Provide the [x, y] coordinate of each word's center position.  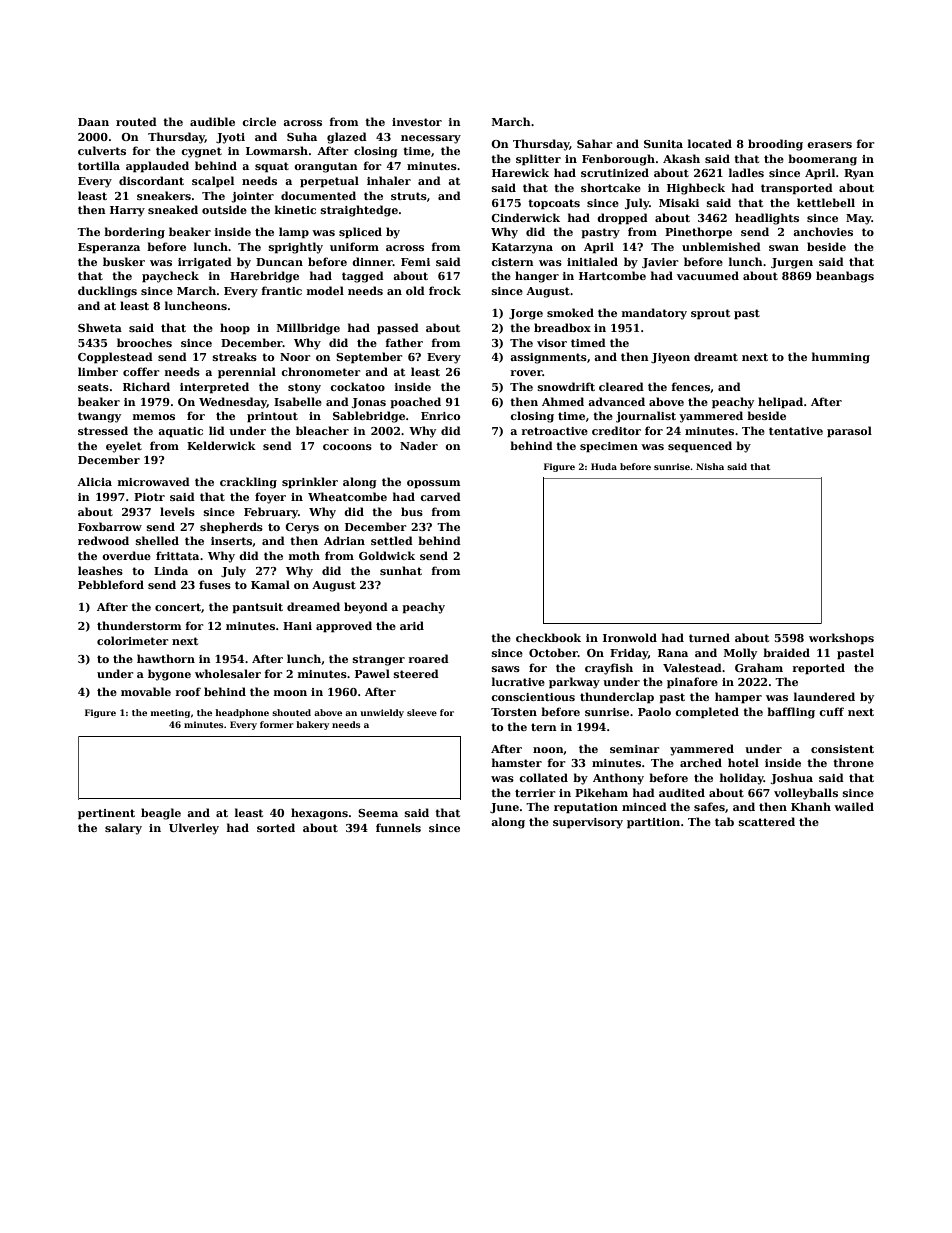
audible [212, 121]
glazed [347, 138]
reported [818, 669]
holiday [742, 779]
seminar [634, 749]
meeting [170, 713]
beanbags [845, 277]
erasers [829, 145]
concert [178, 607]
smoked [570, 312]
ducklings [107, 292]
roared [428, 658]
